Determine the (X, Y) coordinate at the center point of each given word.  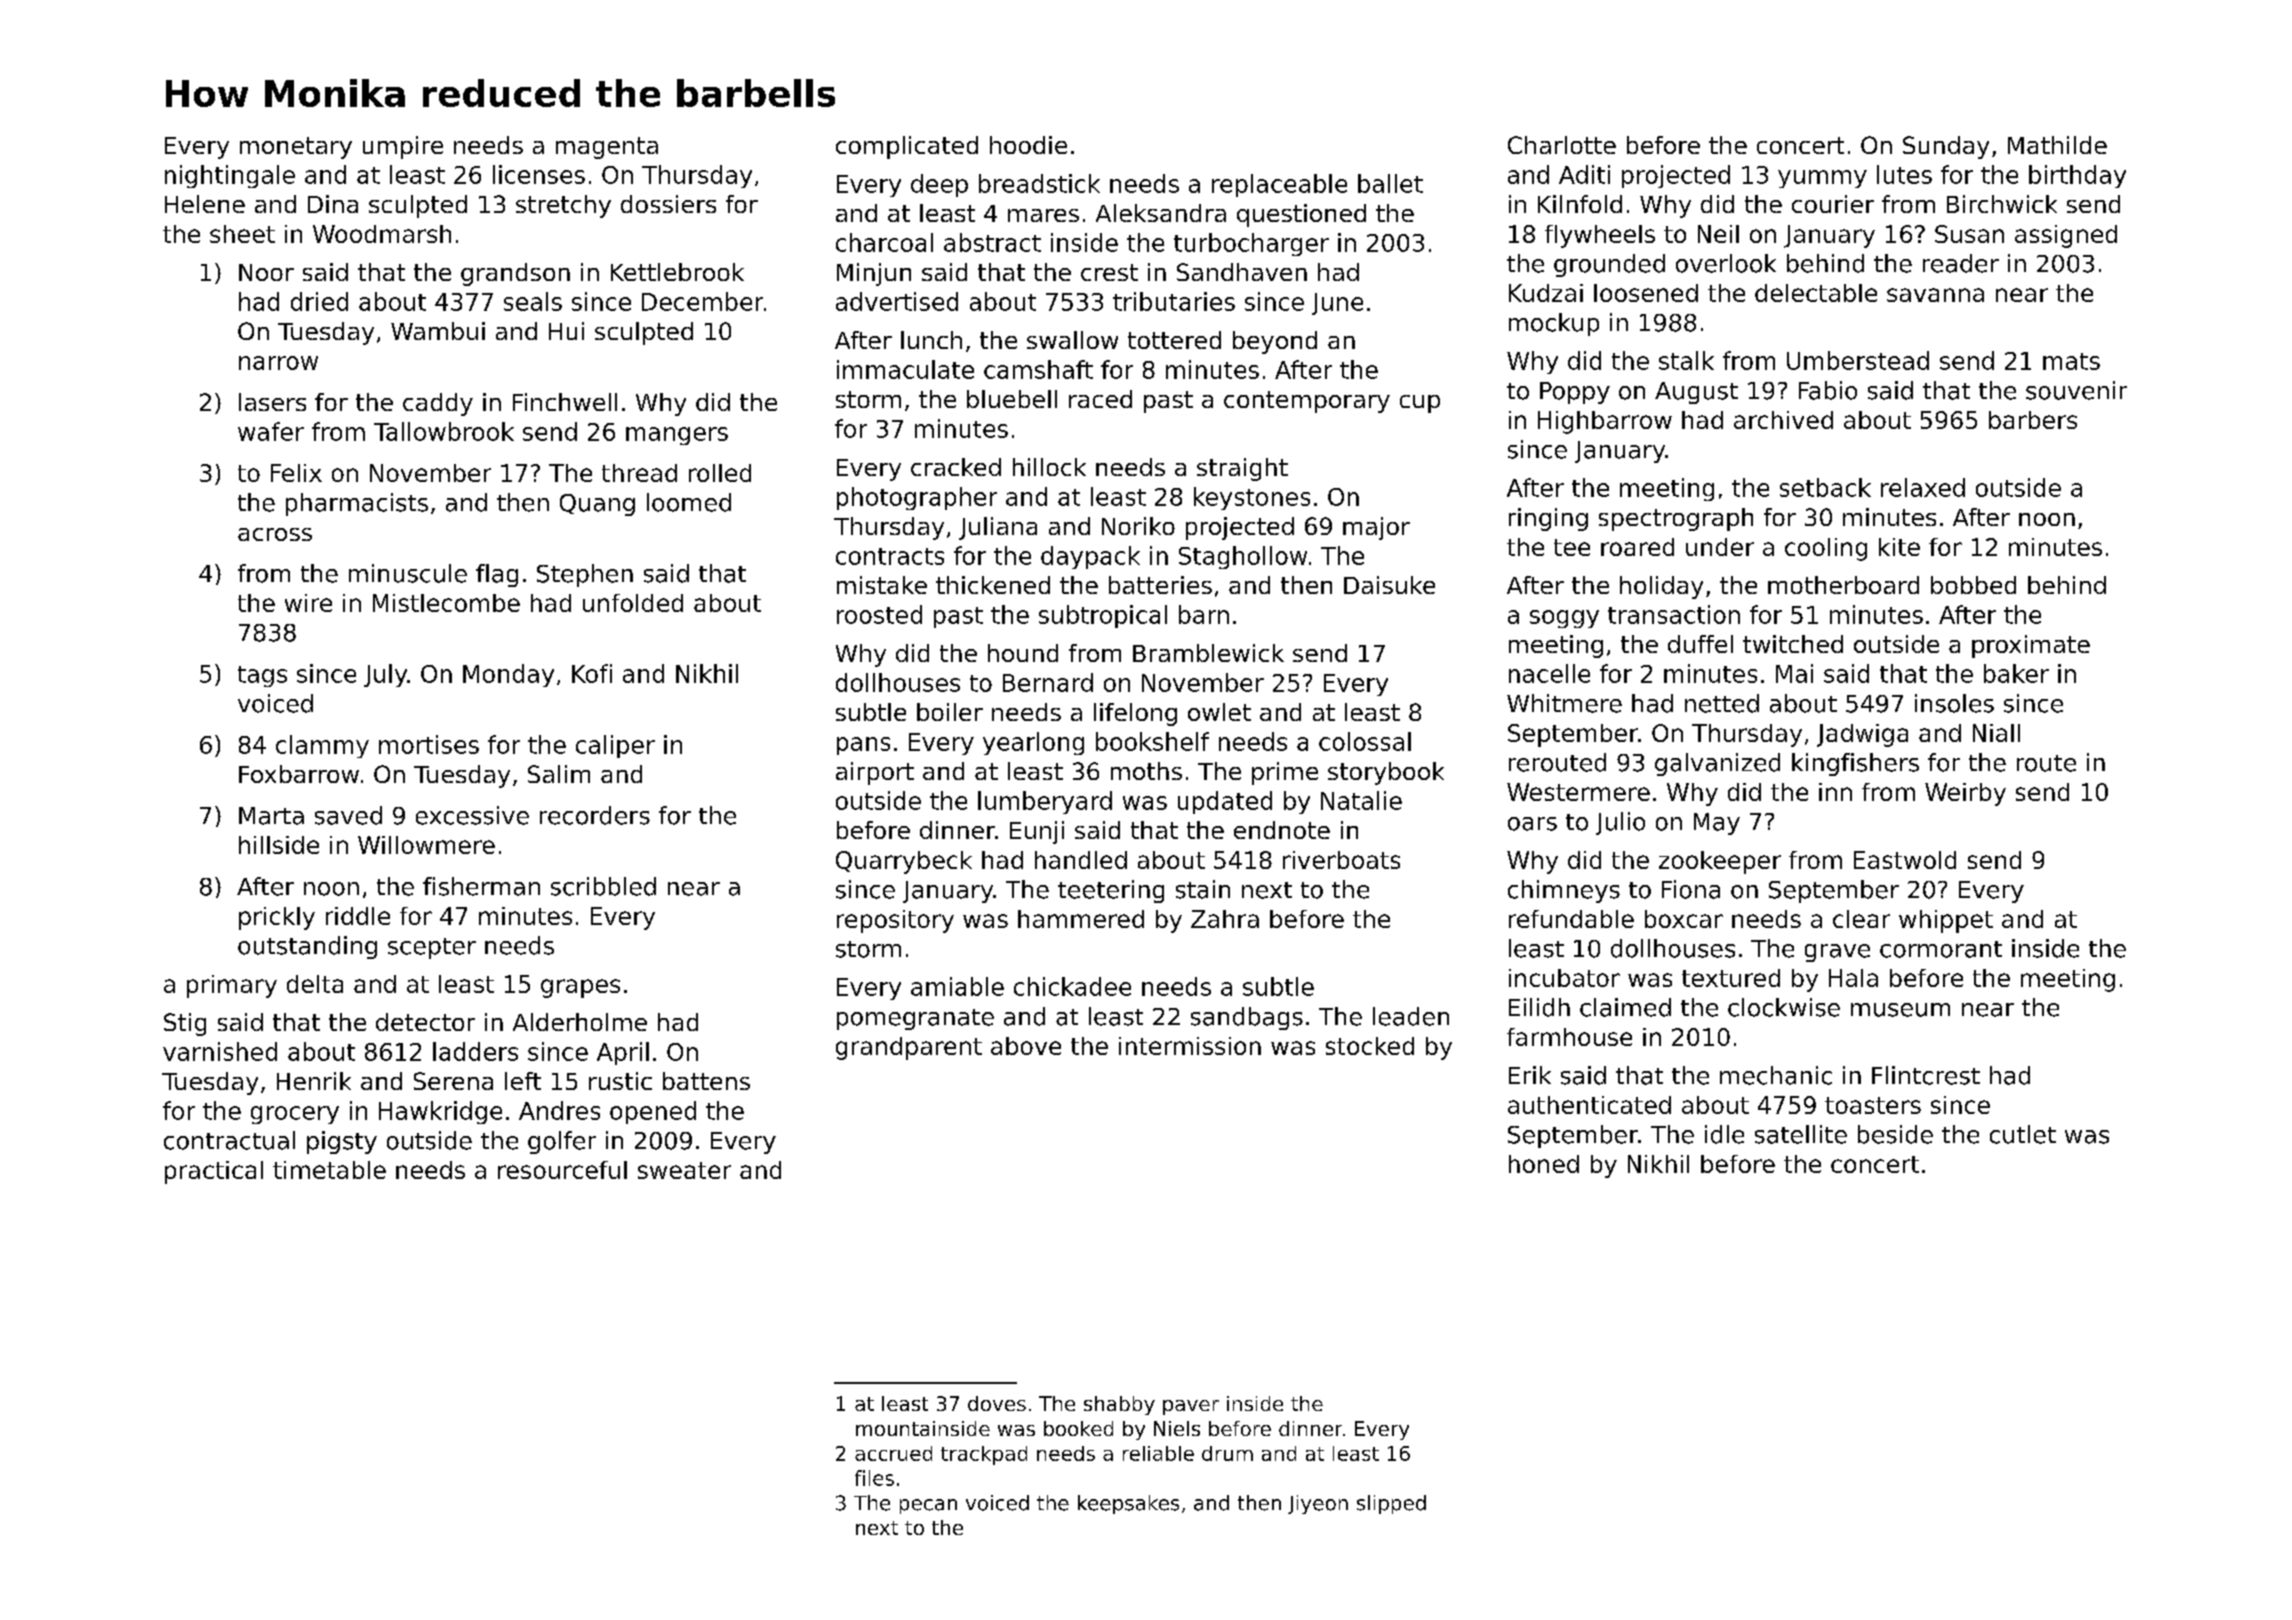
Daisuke (1389, 585)
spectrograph (1676, 519)
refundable (1571, 919)
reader (1961, 263)
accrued (893, 1453)
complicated (907, 147)
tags (262, 676)
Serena (453, 1081)
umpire (403, 147)
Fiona (1691, 889)
